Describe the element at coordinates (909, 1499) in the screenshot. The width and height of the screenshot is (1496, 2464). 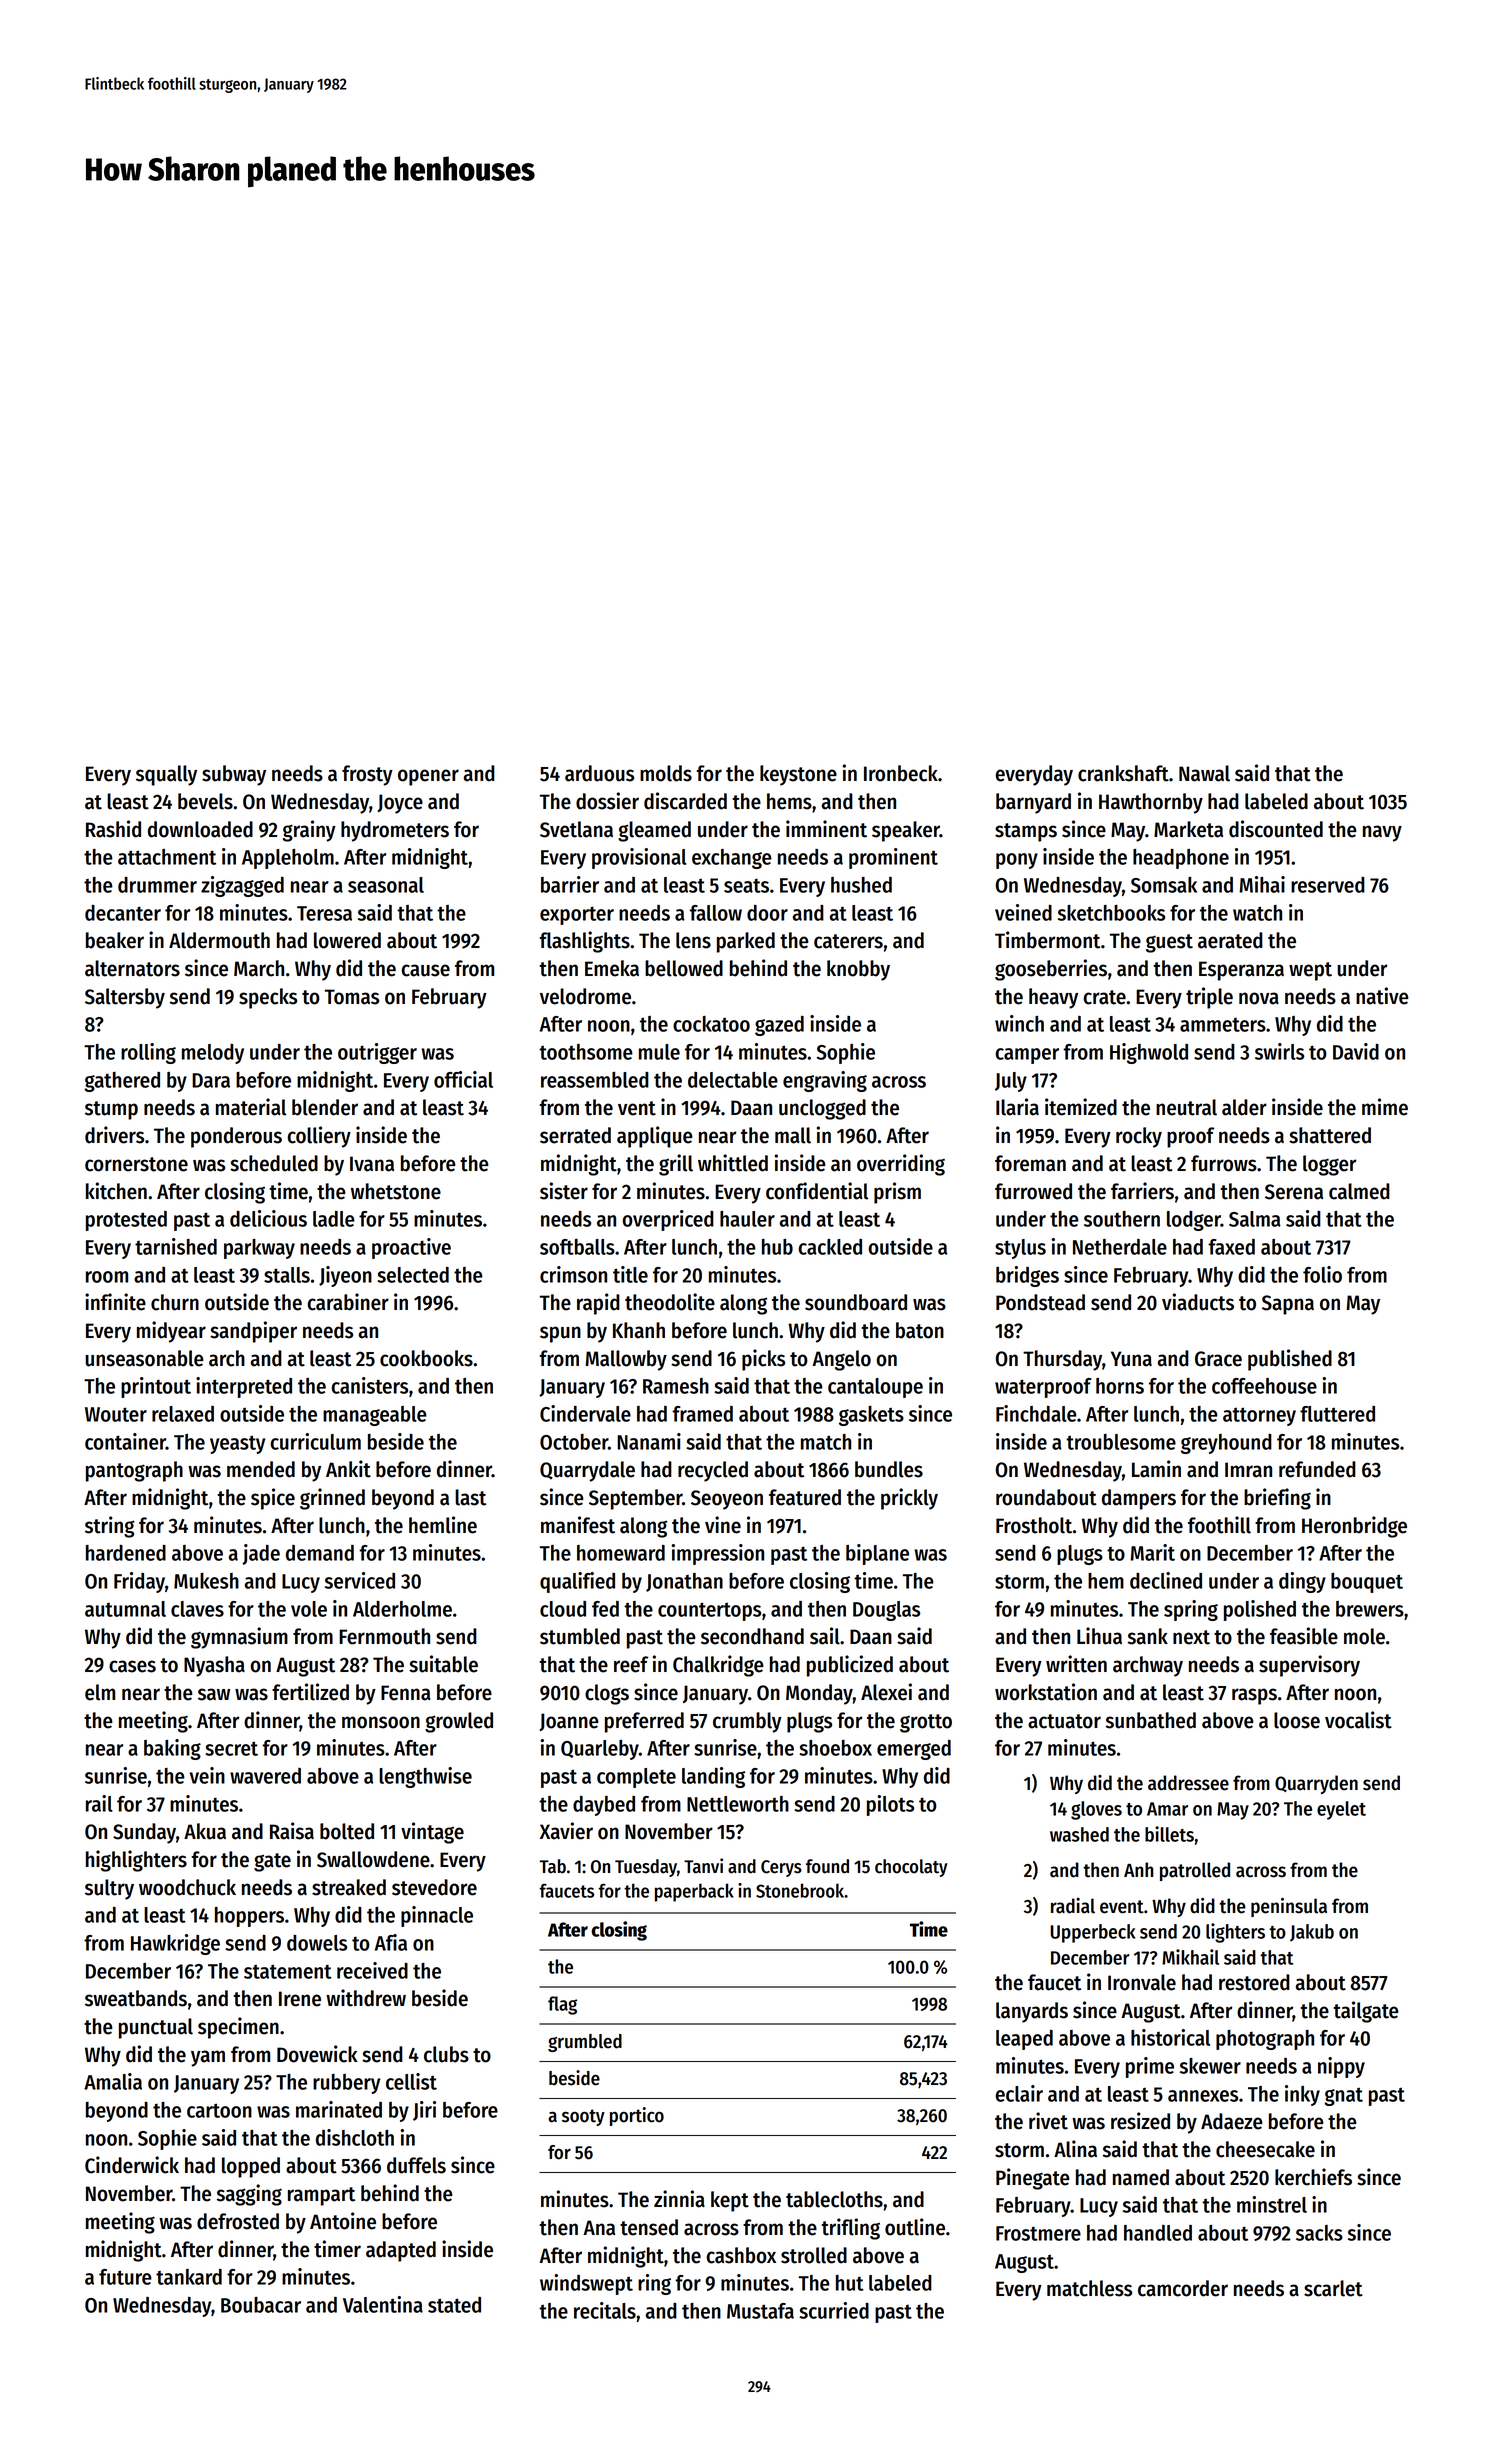
I see `prickly` at that location.
